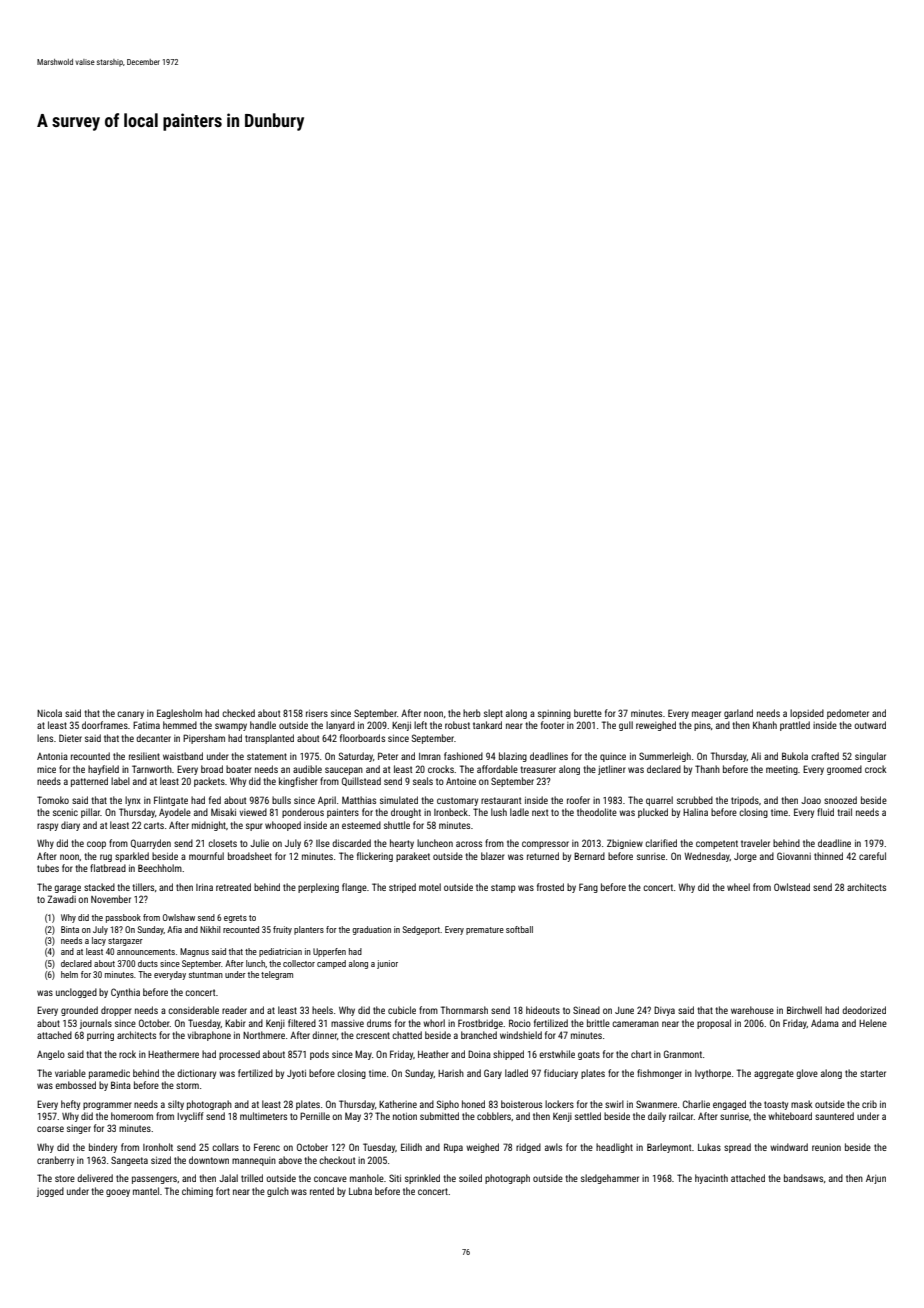 The height and width of the page is (1308, 924). Describe the element at coordinates (160, 868) in the page. I see `Beechholm` at that location.
